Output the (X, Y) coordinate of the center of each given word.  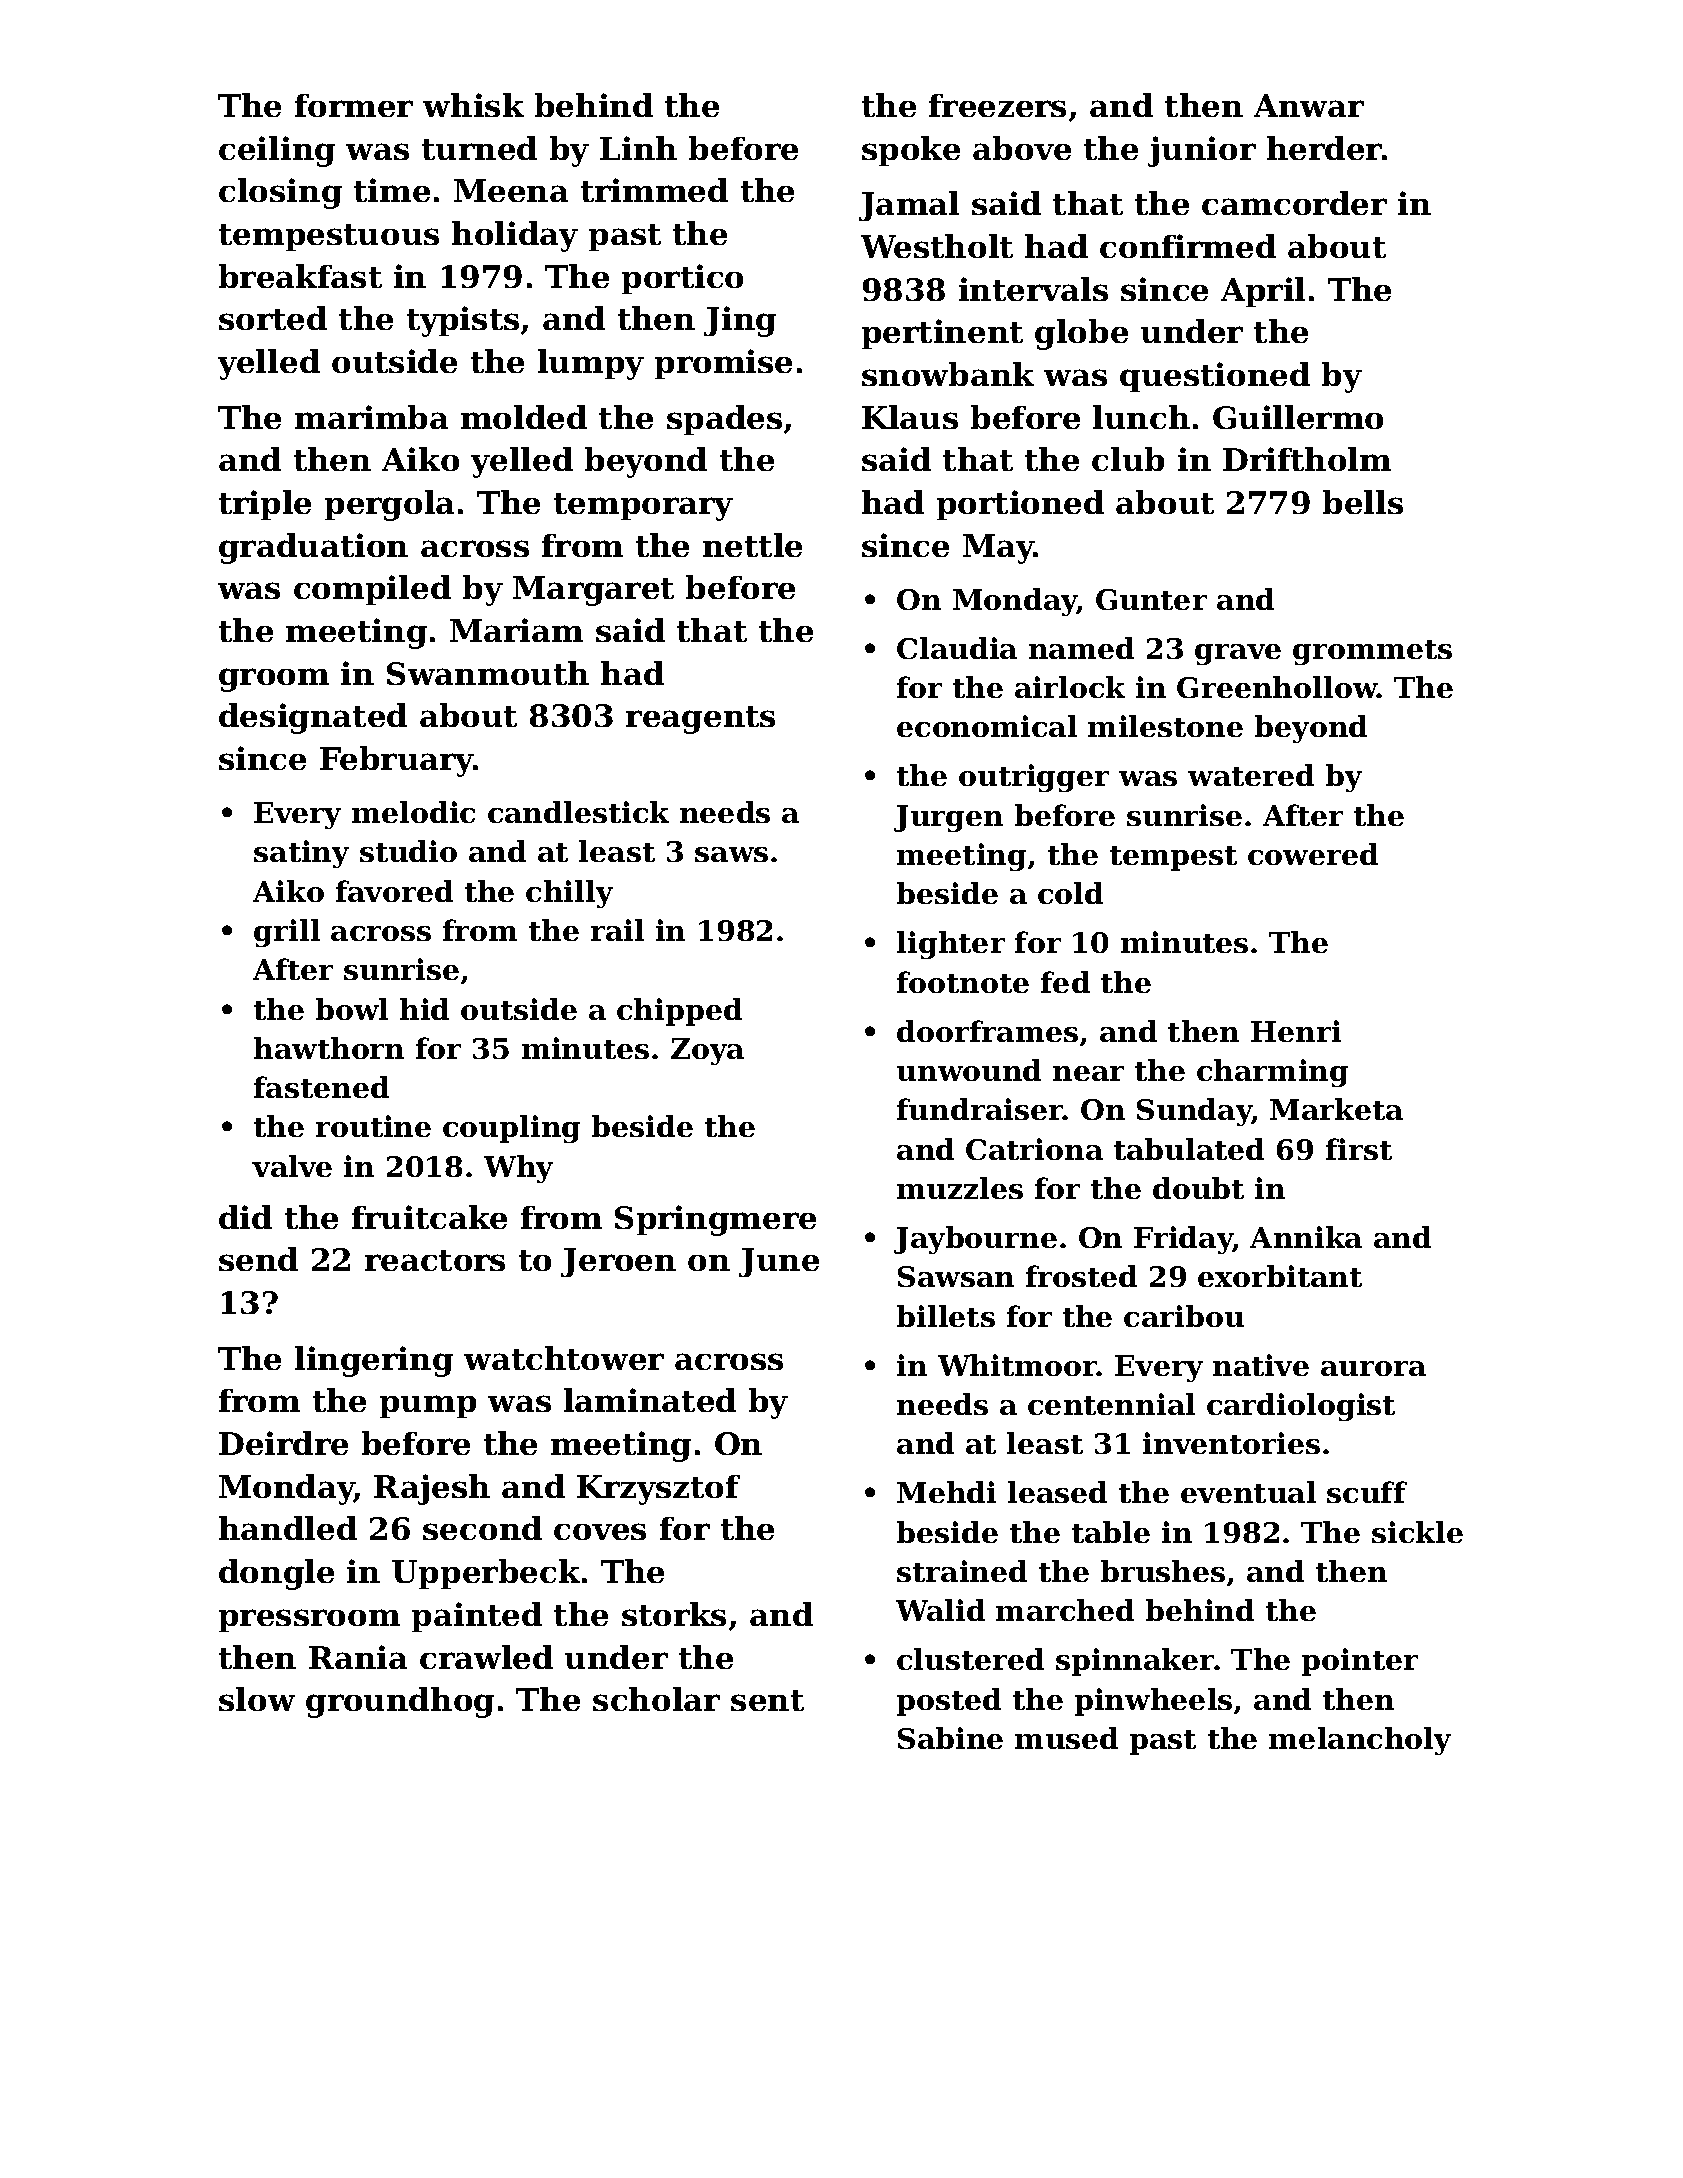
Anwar (1309, 105)
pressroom (309, 1620)
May (998, 549)
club (1128, 459)
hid (424, 1009)
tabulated (1189, 1149)
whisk (473, 105)
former (354, 105)
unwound (969, 1070)
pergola (389, 505)
